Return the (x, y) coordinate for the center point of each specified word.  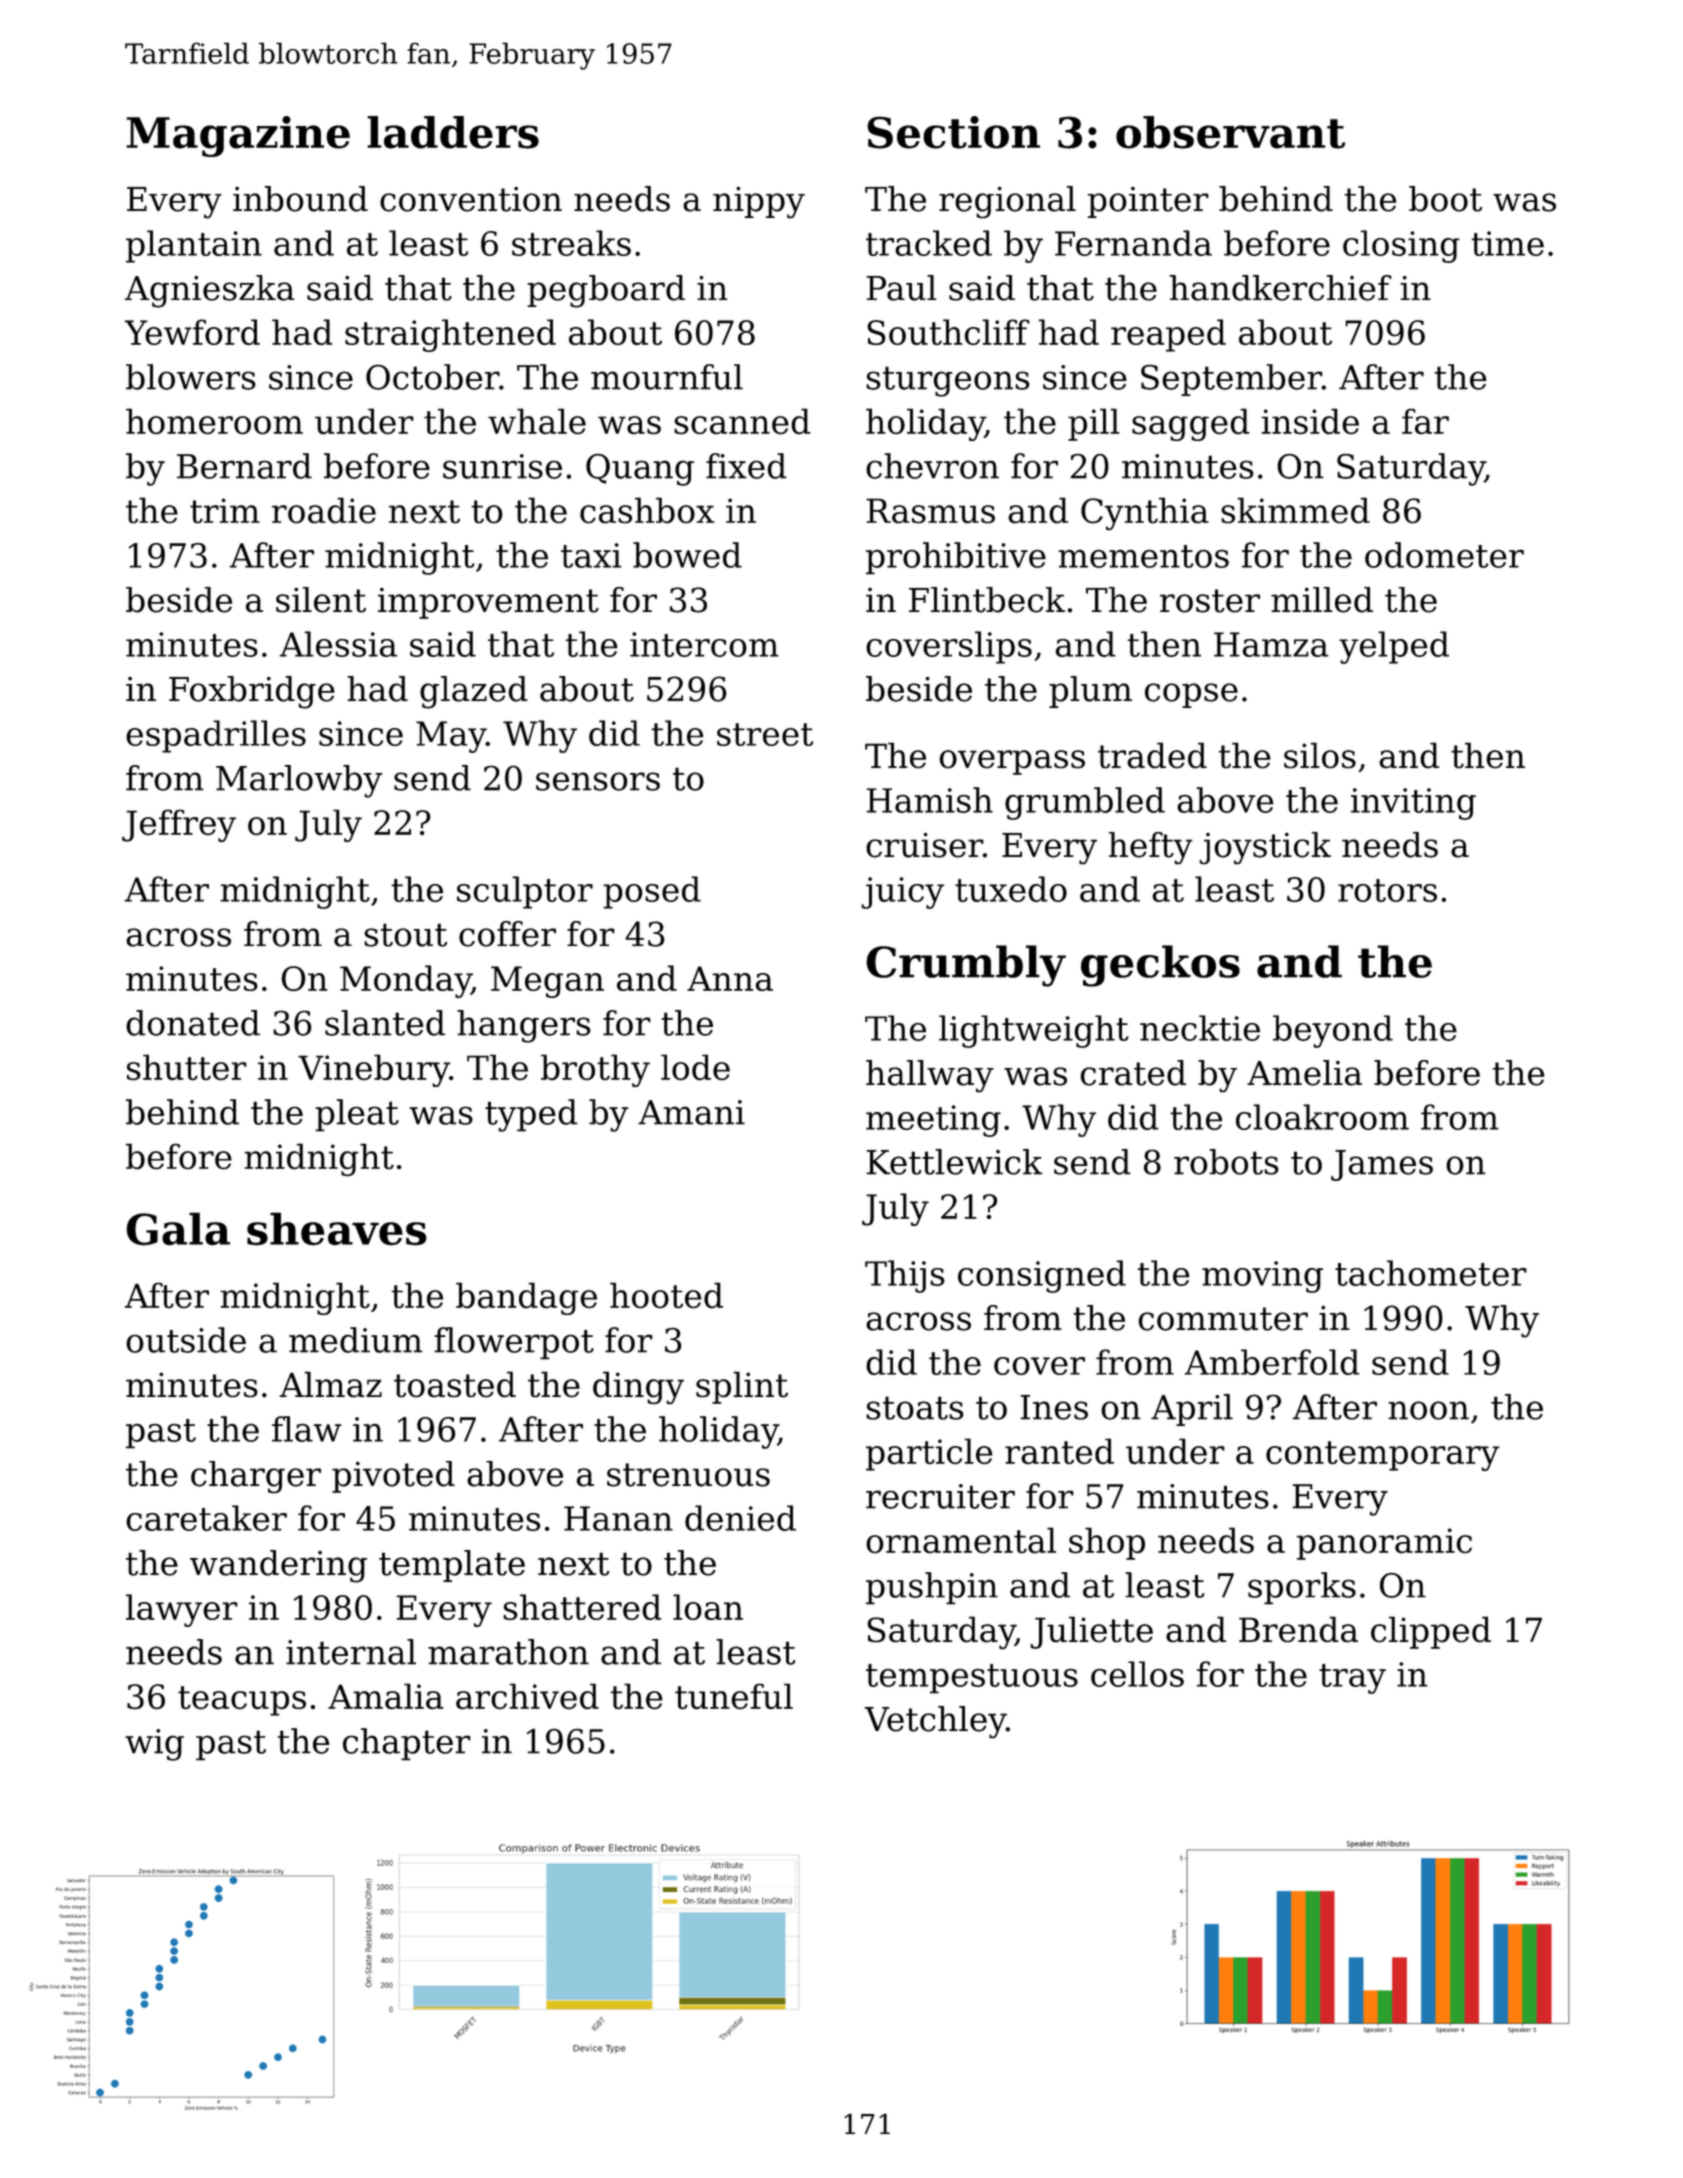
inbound (300, 199)
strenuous (688, 1475)
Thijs (905, 1276)
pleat (357, 1115)
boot (1445, 199)
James (1382, 1165)
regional (1007, 202)
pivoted (393, 1477)
